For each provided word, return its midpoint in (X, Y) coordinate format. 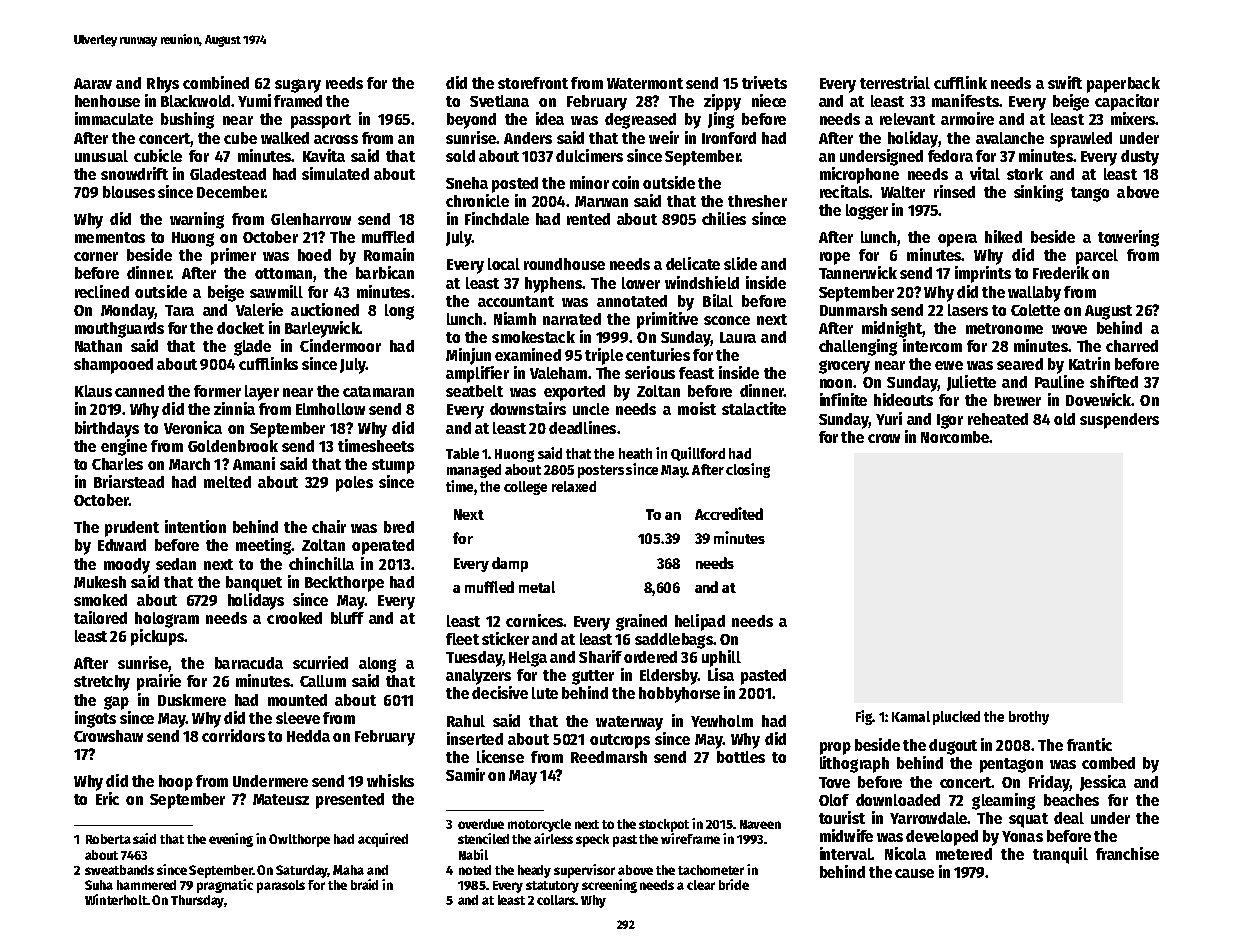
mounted (297, 700)
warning (197, 220)
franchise (1127, 853)
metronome (1004, 328)
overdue (481, 824)
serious (650, 372)
